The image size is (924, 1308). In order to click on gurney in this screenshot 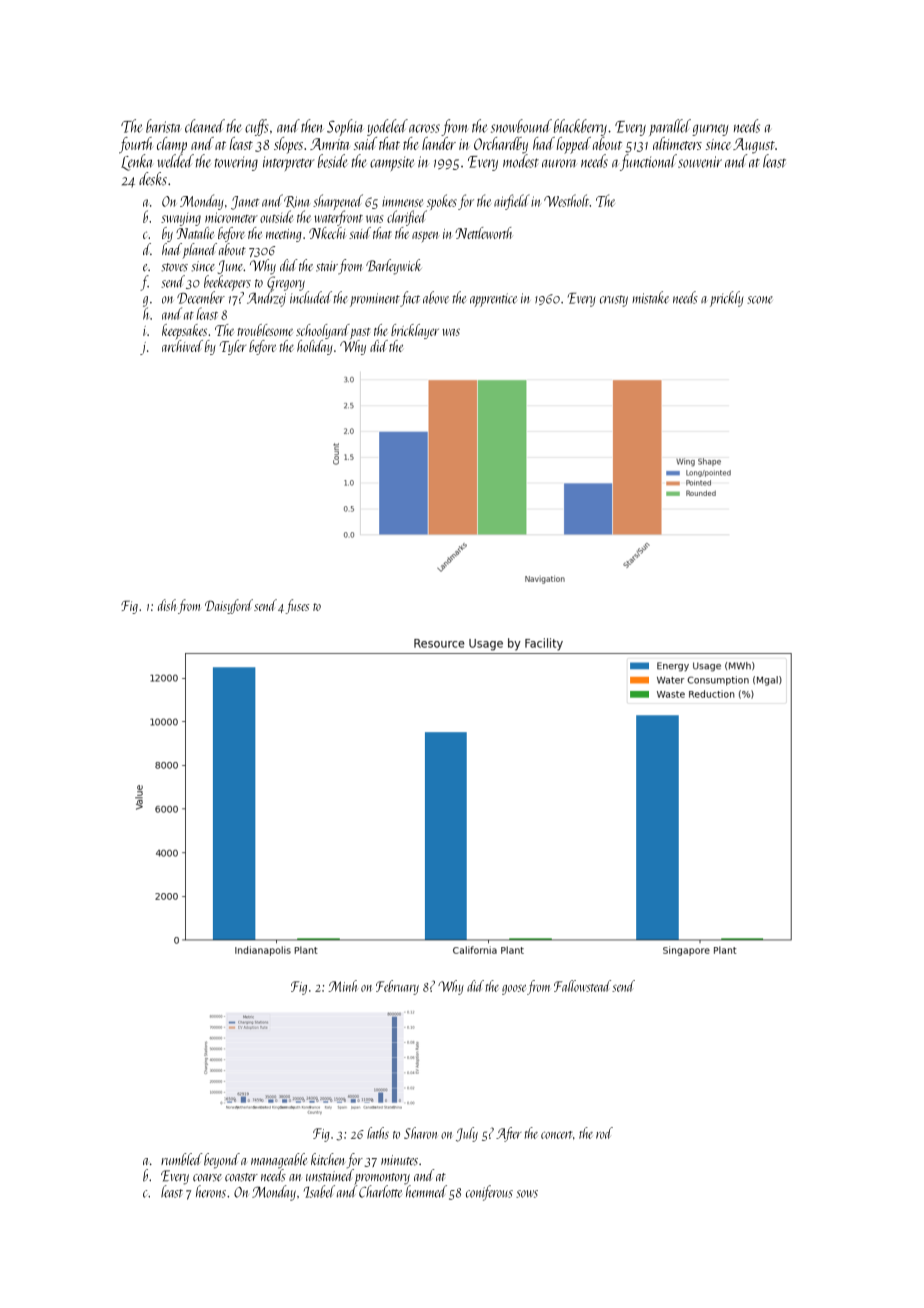, I will do `click(710, 130)`.
